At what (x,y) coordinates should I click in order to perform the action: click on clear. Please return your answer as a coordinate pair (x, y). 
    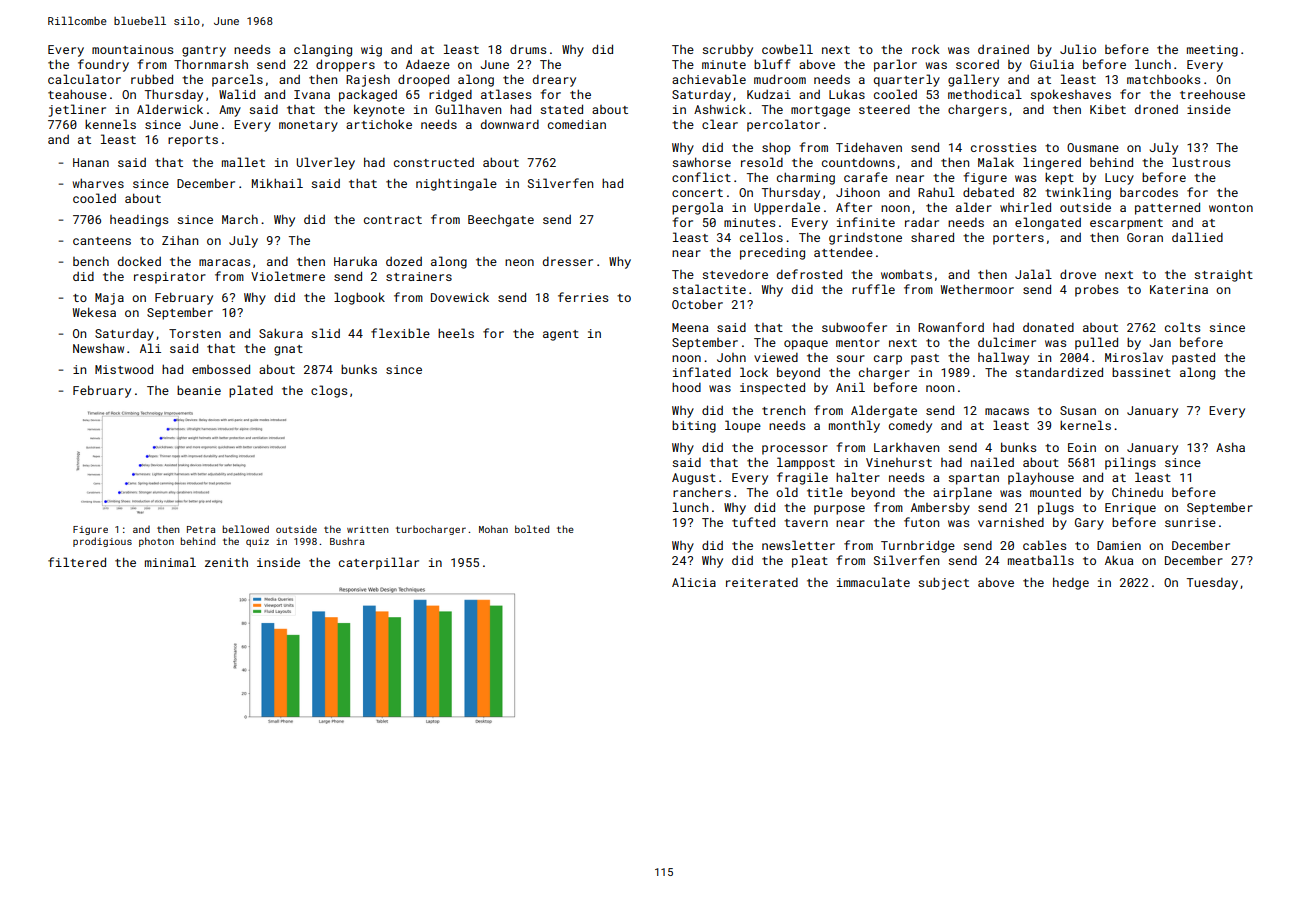
    Looking at the image, I should click on (720, 124).
